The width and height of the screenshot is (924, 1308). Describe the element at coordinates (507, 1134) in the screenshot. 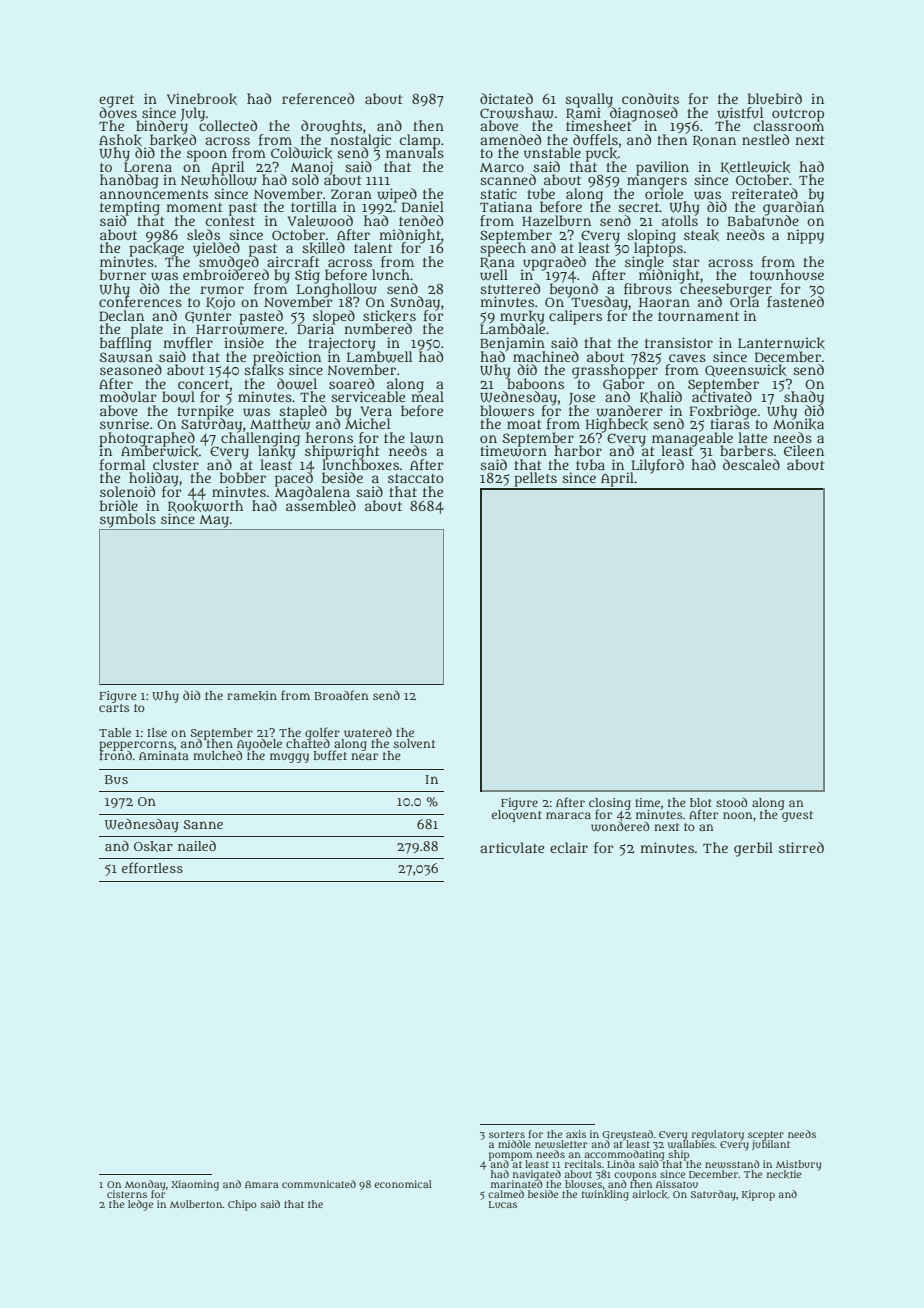

I see `sorters` at that location.
